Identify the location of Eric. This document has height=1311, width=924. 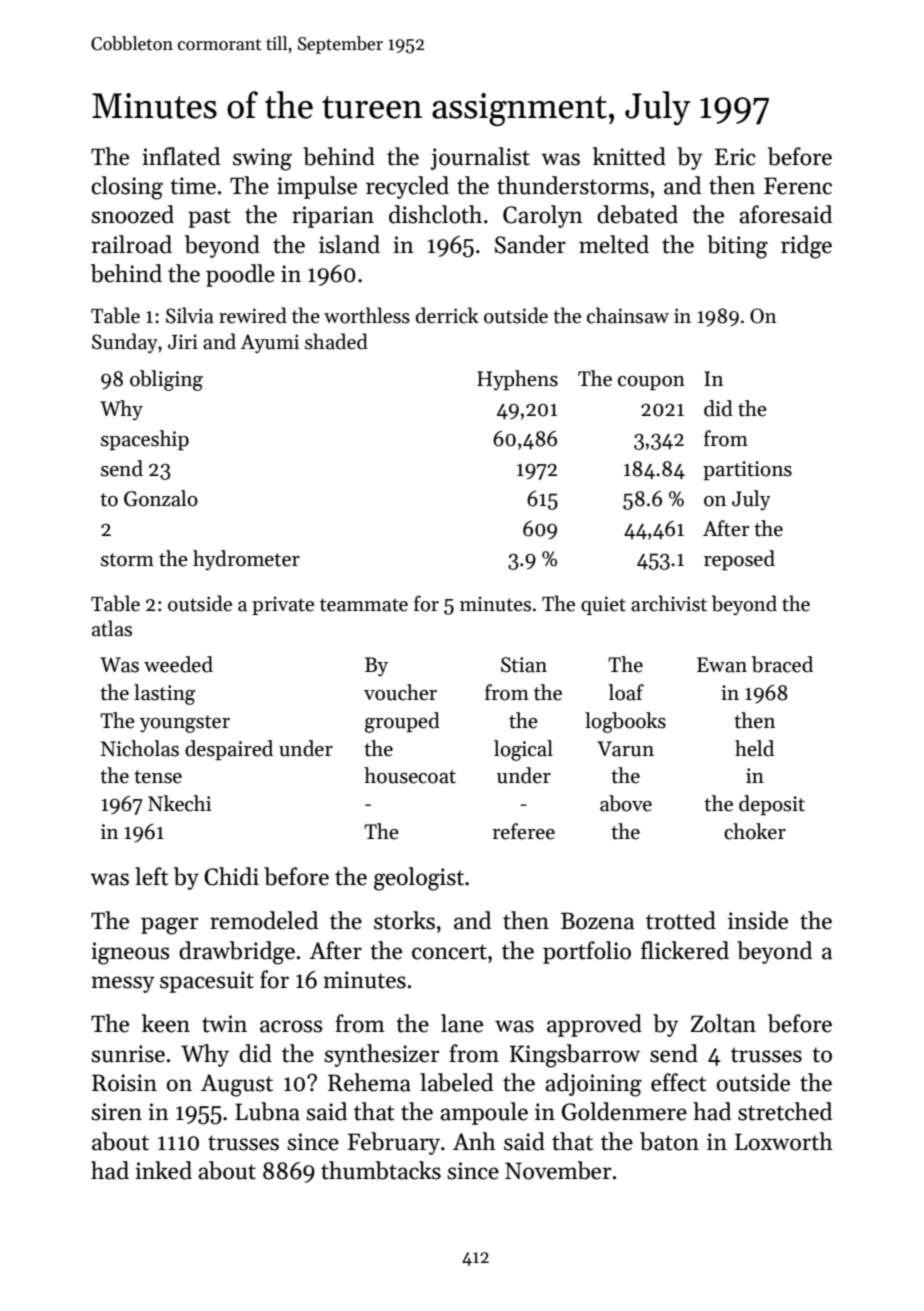
(735, 157).
